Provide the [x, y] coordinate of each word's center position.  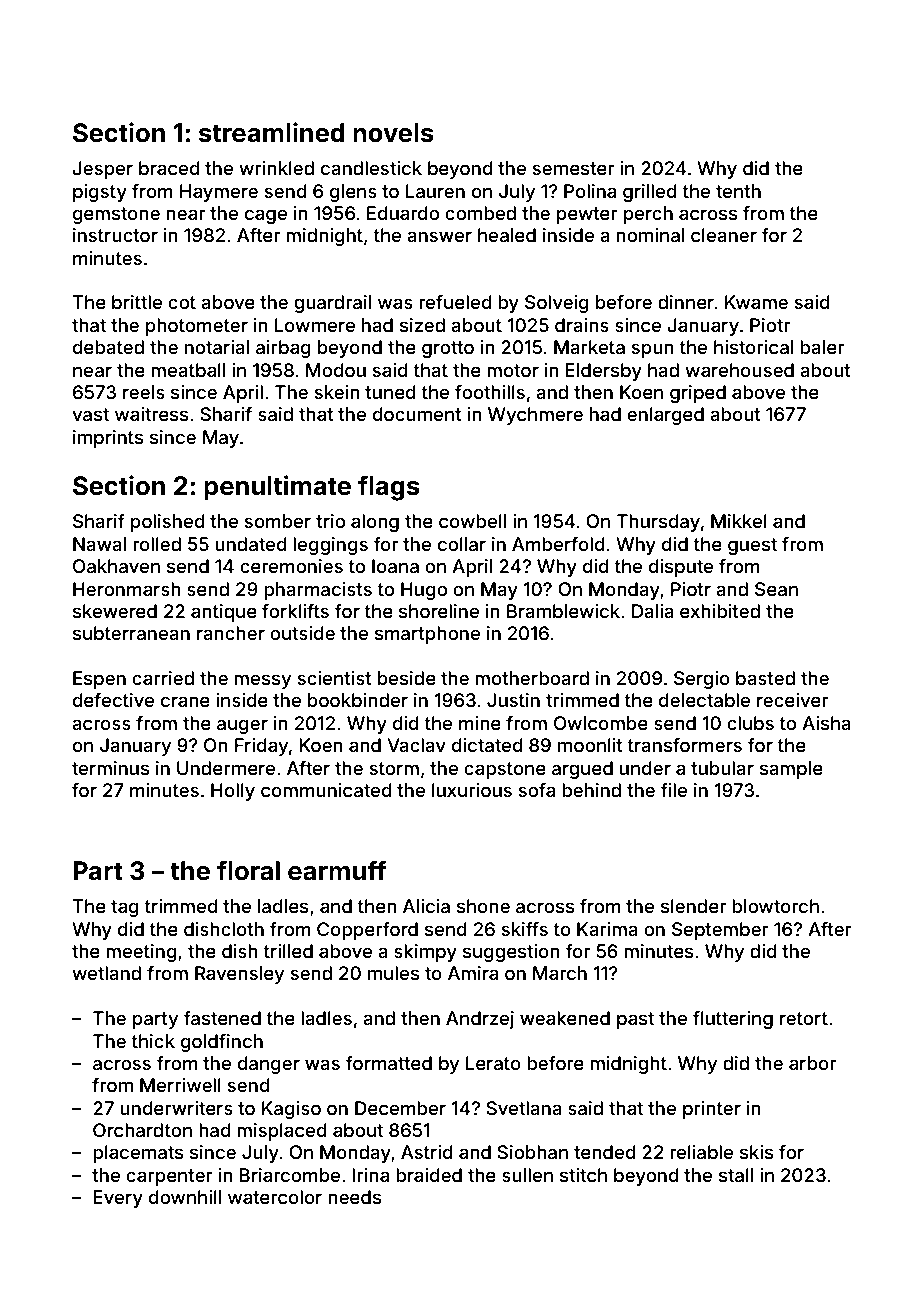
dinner [686, 302]
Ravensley [239, 975]
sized [422, 325]
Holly [233, 792]
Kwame [756, 302]
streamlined [272, 132]
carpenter [169, 1177]
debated [108, 347]
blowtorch [775, 906]
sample [791, 770]
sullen [527, 1175]
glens [353, 193]
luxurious [472, 790]
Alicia [426, 906]
